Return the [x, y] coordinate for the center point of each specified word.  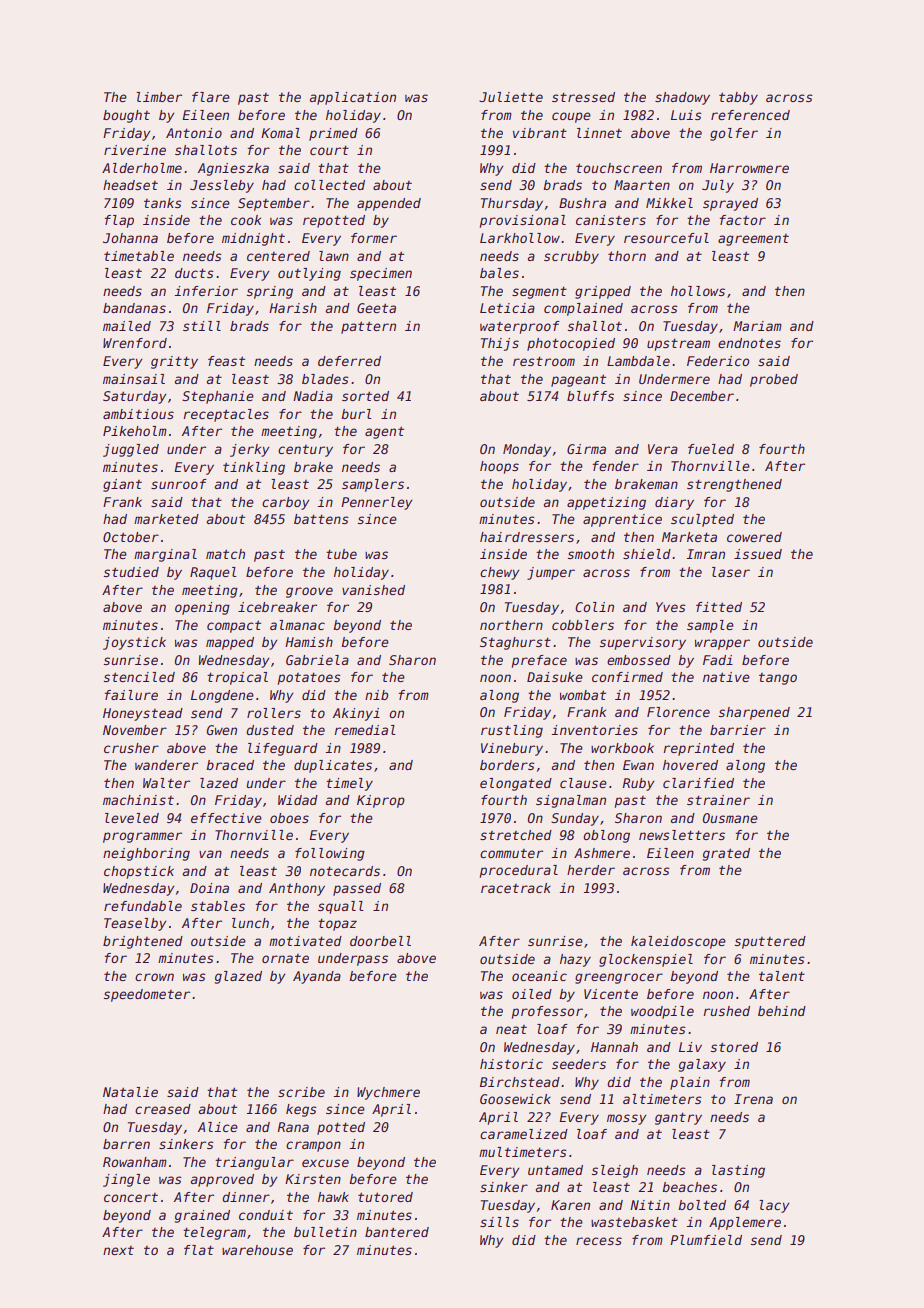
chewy [500, 573]
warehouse [257, 1250]
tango [778, 679]
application [353, 98]
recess [599, 1241]
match [225, 554]
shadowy [682, 98]
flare [211, 97]
